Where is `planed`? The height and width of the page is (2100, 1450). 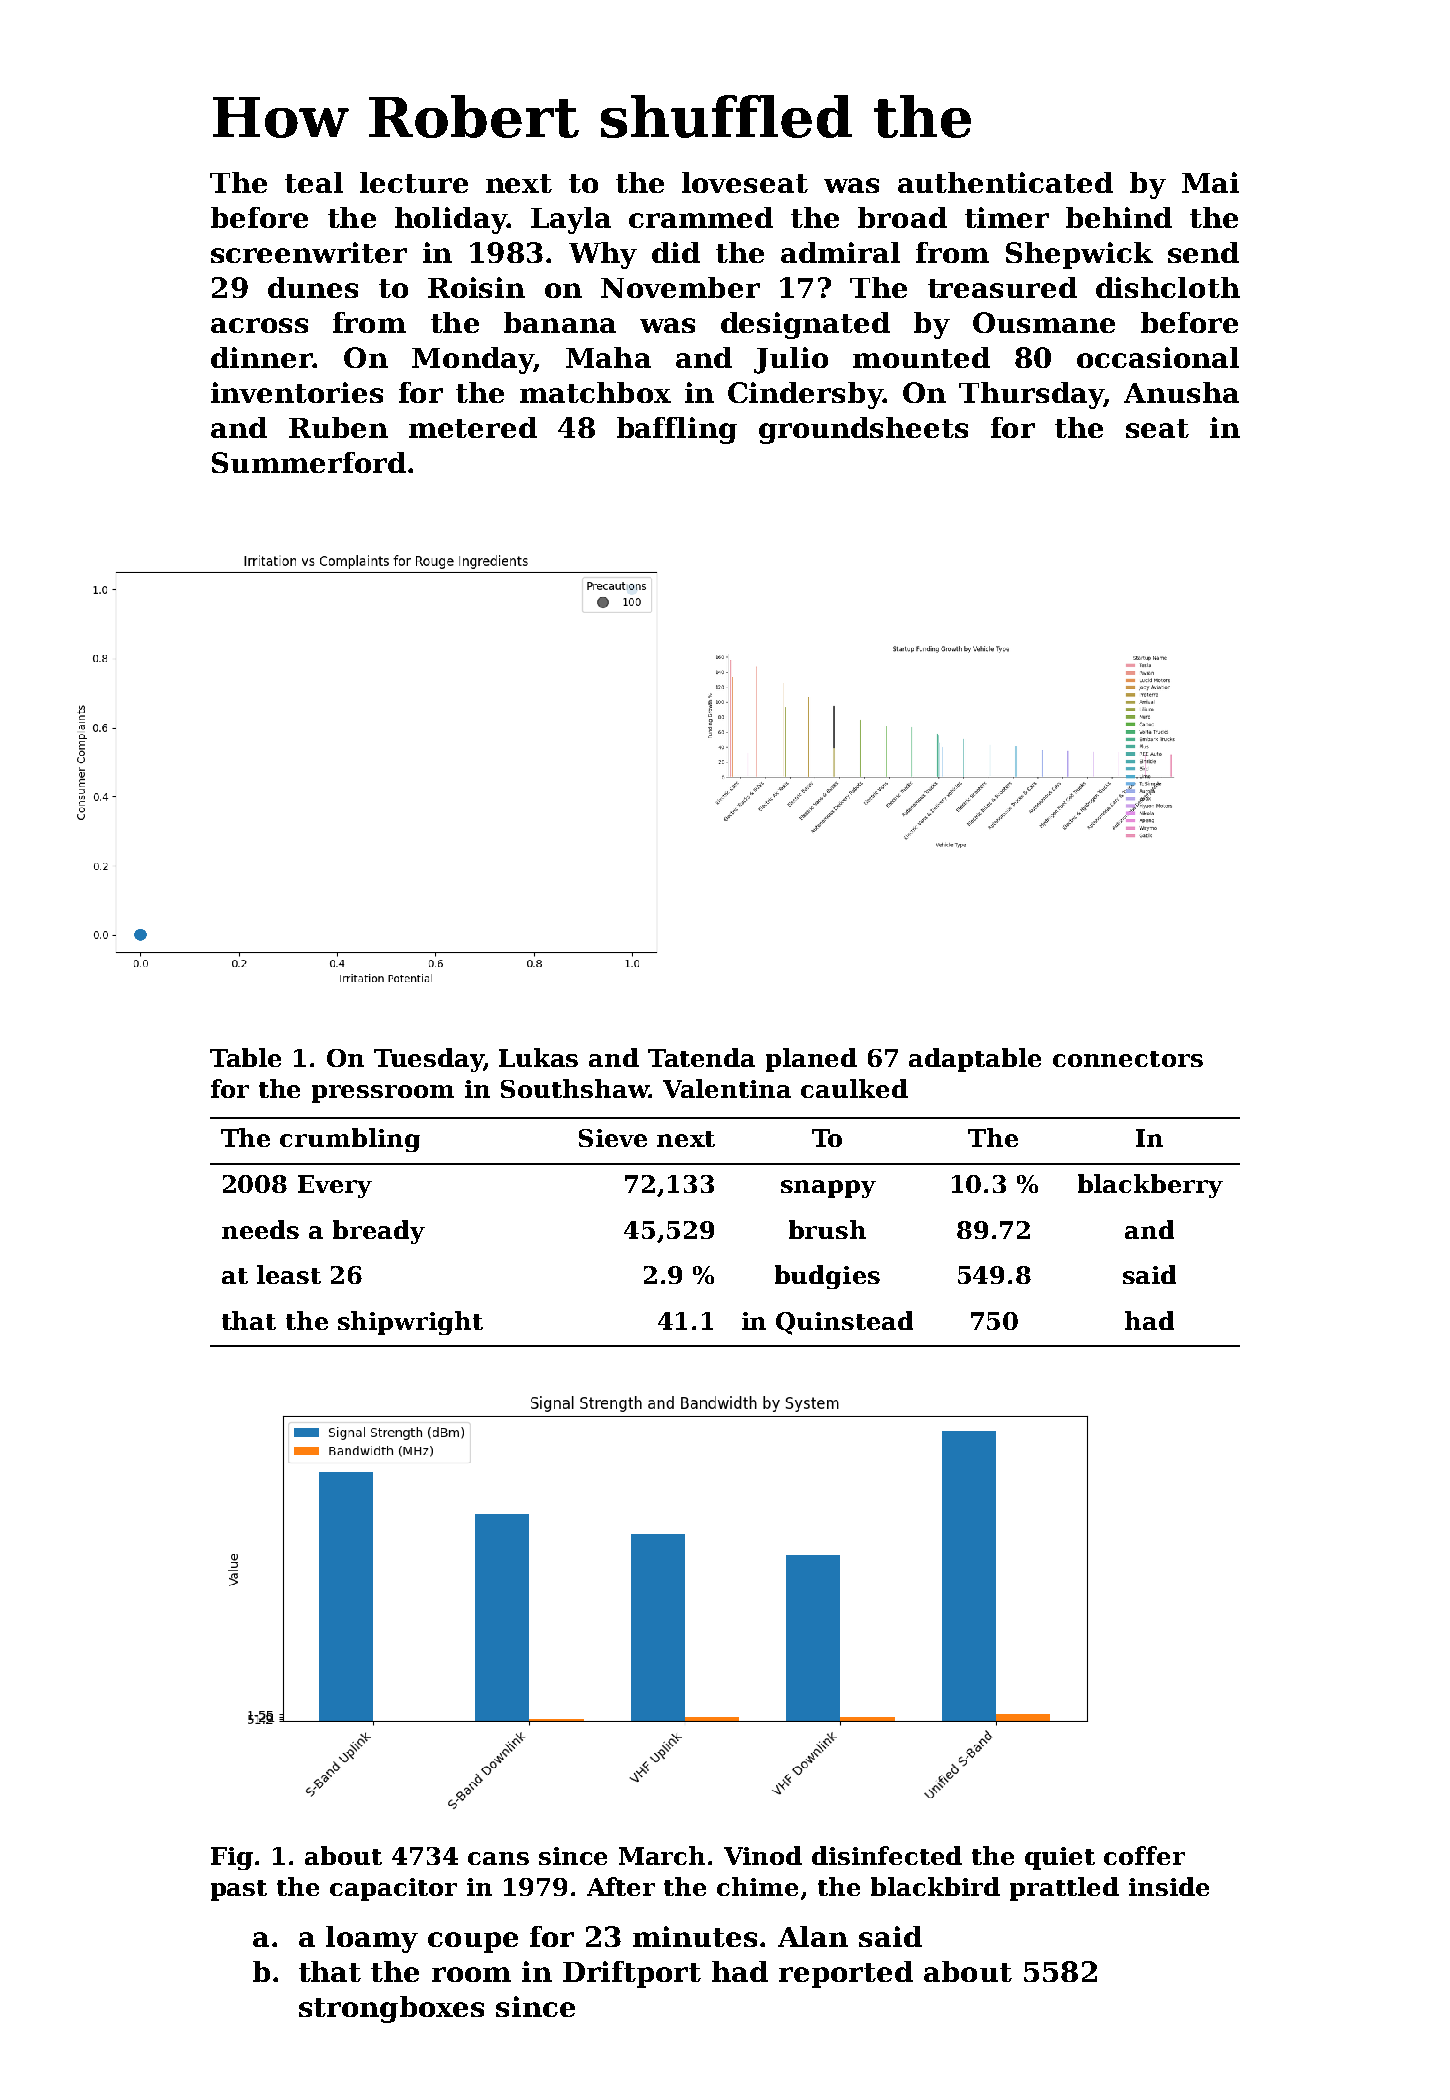
planed is located at coordinates (811, 1060).
